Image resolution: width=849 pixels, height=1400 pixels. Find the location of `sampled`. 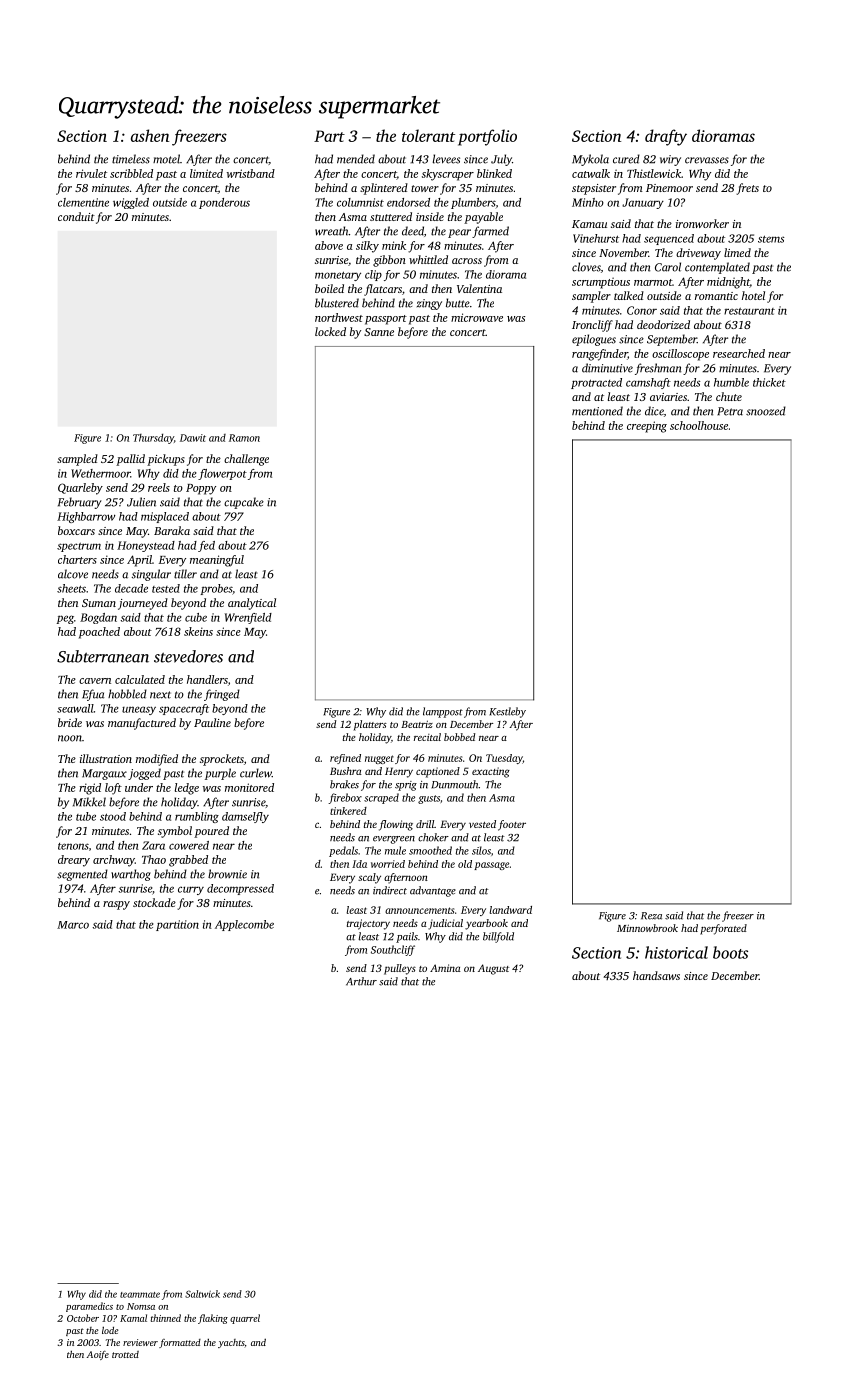

sampled is located at coordinates (77, 460).
